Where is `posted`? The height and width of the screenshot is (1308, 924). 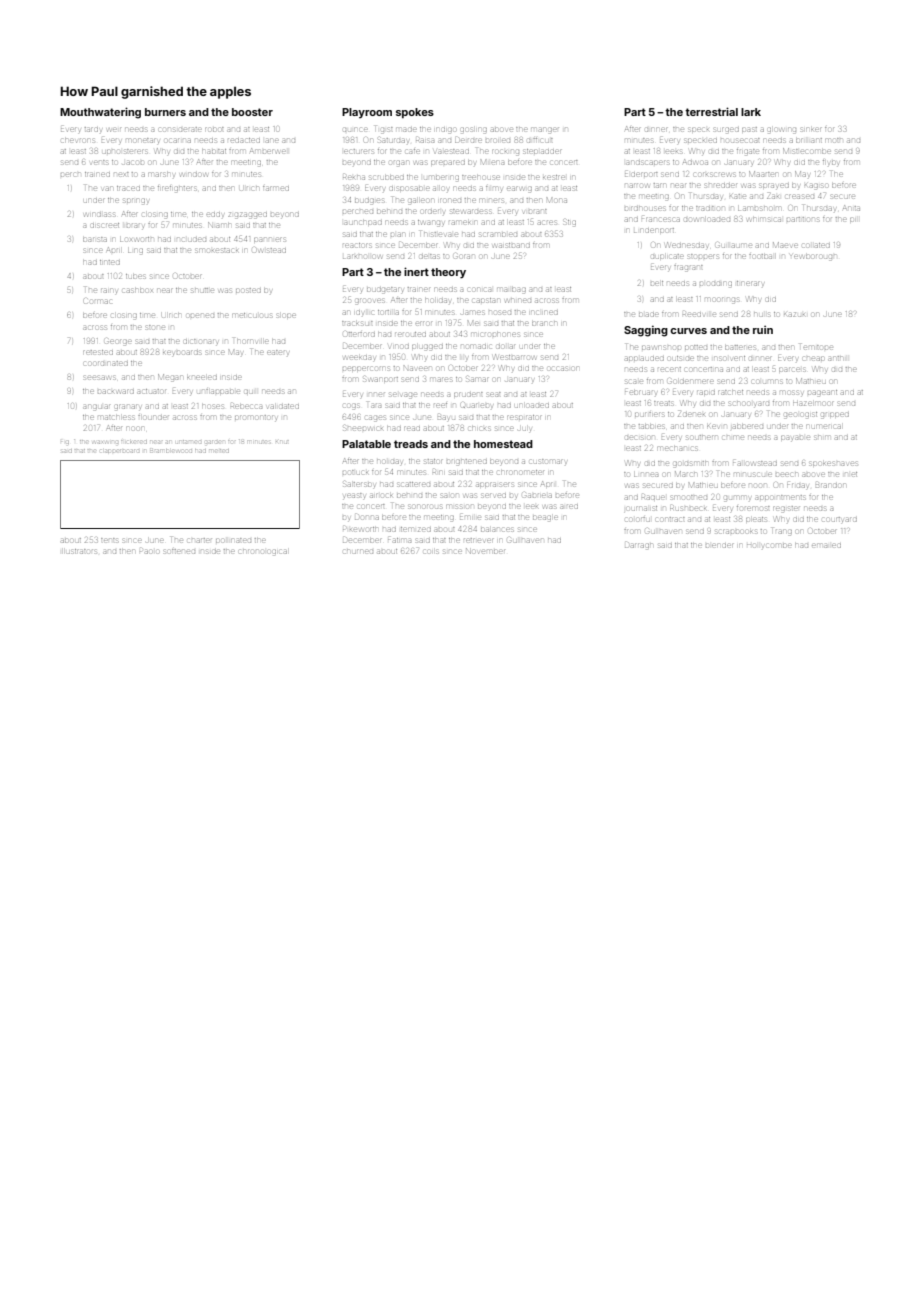
posted is located at coordinates (248, 290).
